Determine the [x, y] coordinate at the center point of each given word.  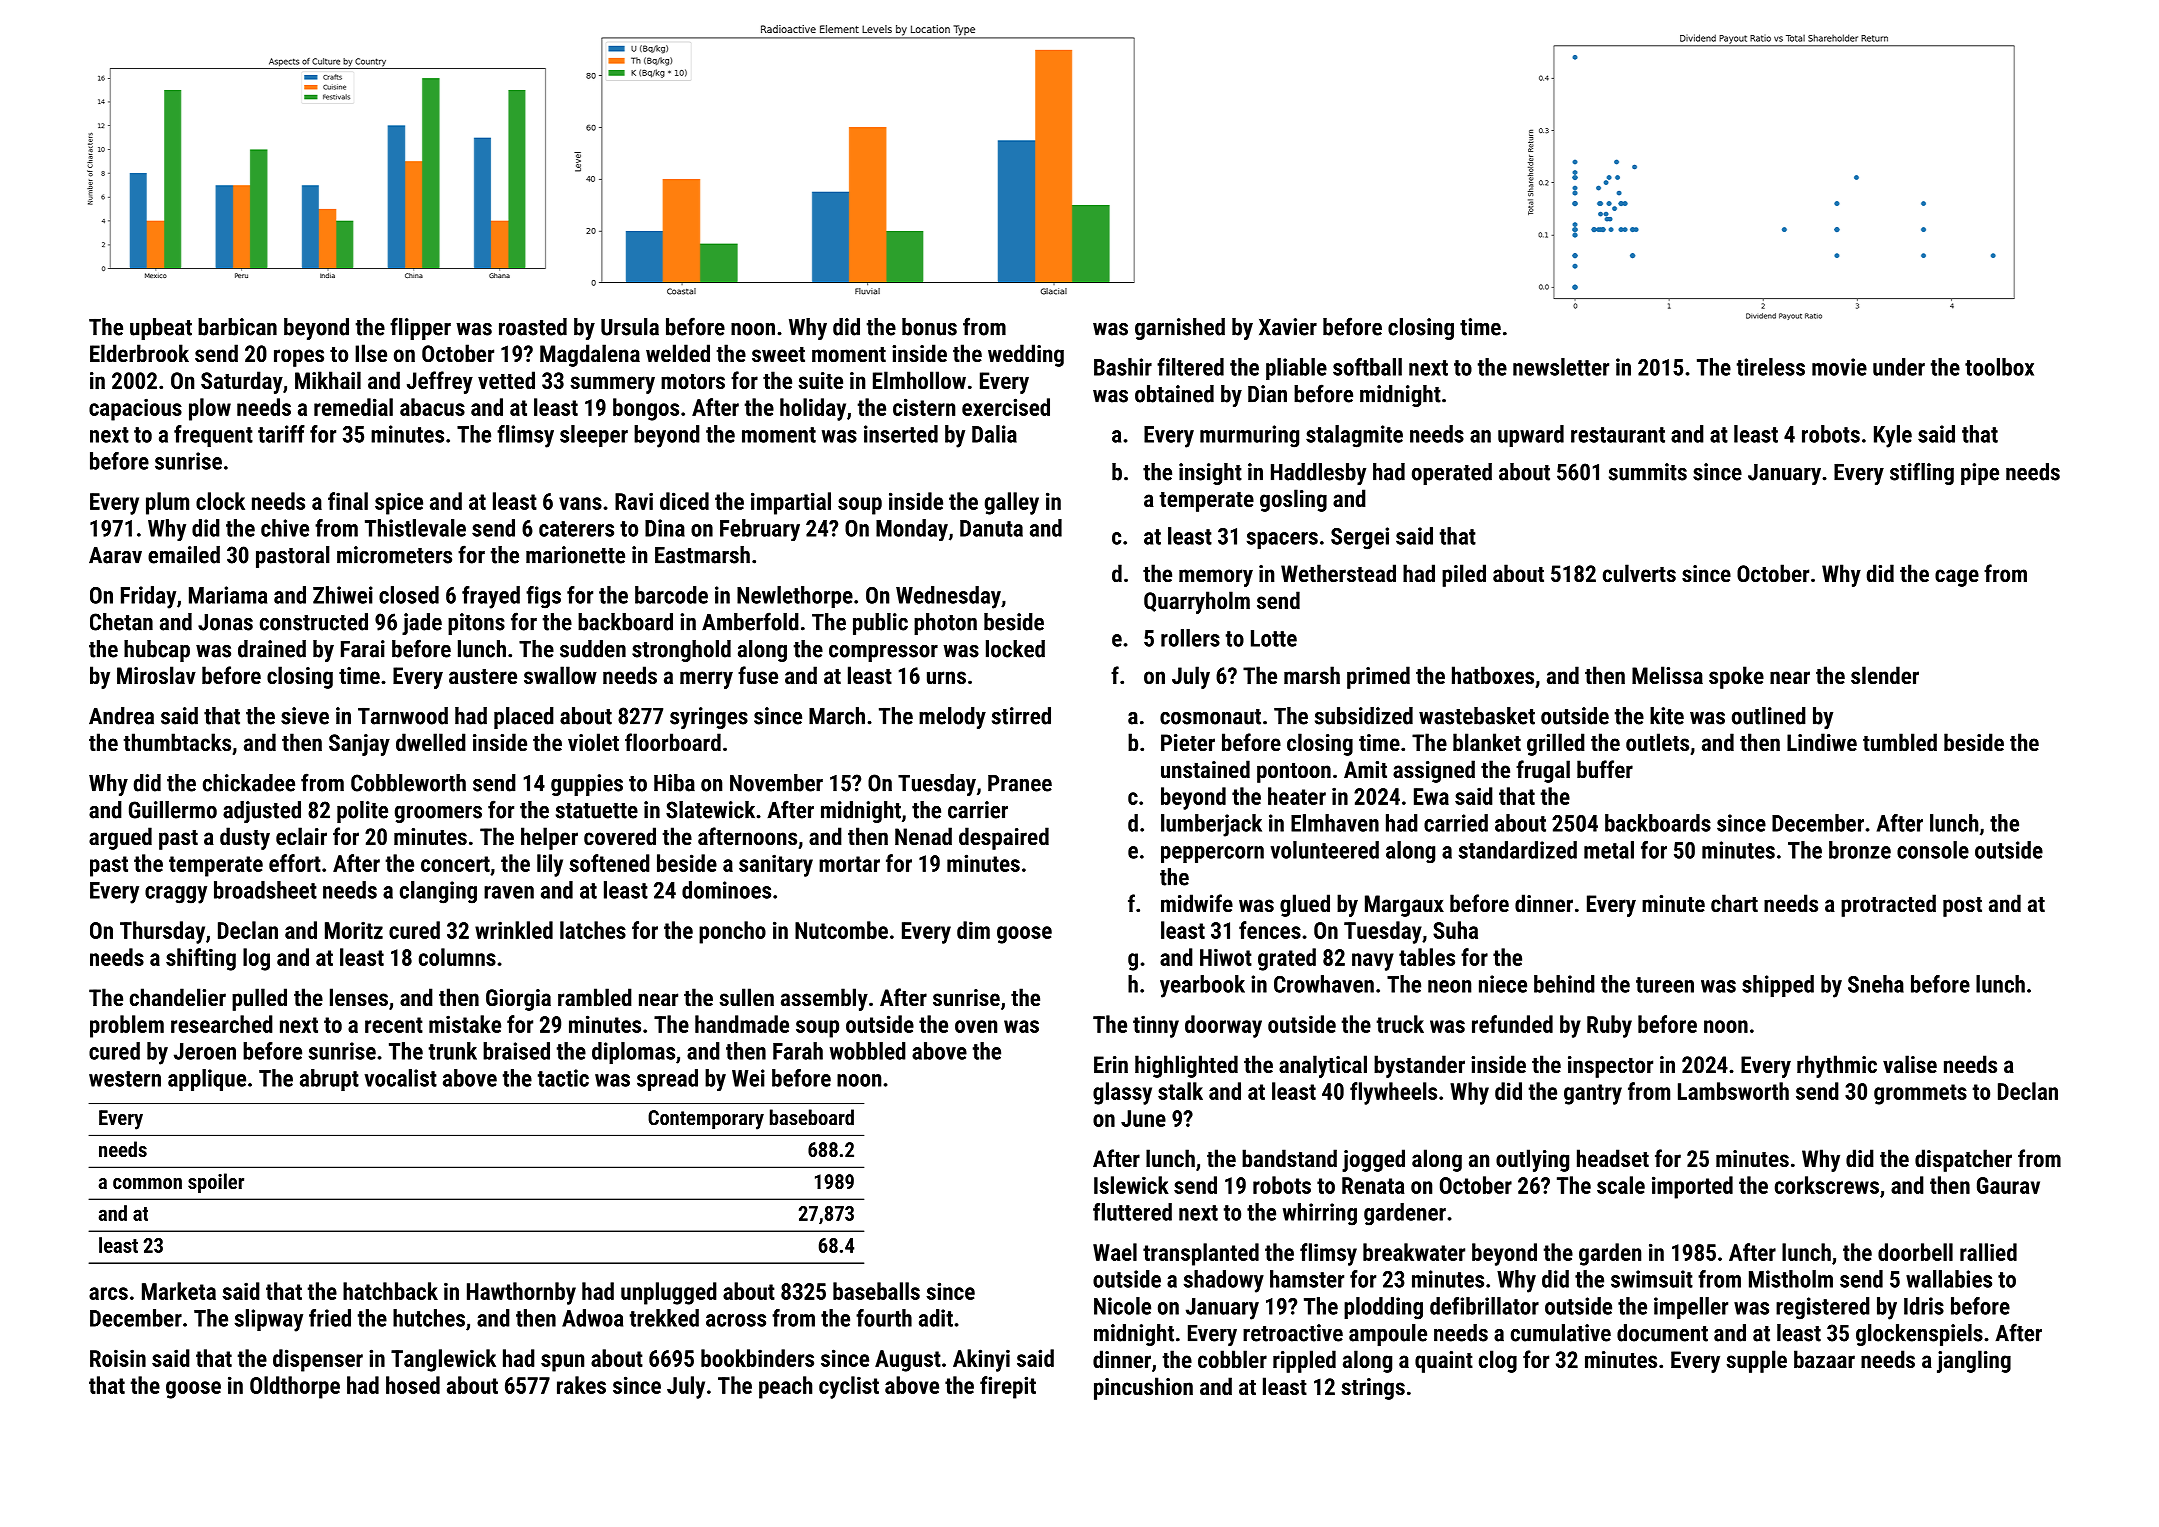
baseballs [876, 1291]
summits [1648, 472]
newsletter [1561, 367]
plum [167, 503]
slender [1885, 675]
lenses [359, 997]
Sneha [1876, 984]
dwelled [431, 742]
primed [1378, 677]
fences [1270, 930]
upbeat [161, 329]
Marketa [179, 1291]
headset [1613, 1158]
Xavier [1288, 327]
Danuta [991, 528]
